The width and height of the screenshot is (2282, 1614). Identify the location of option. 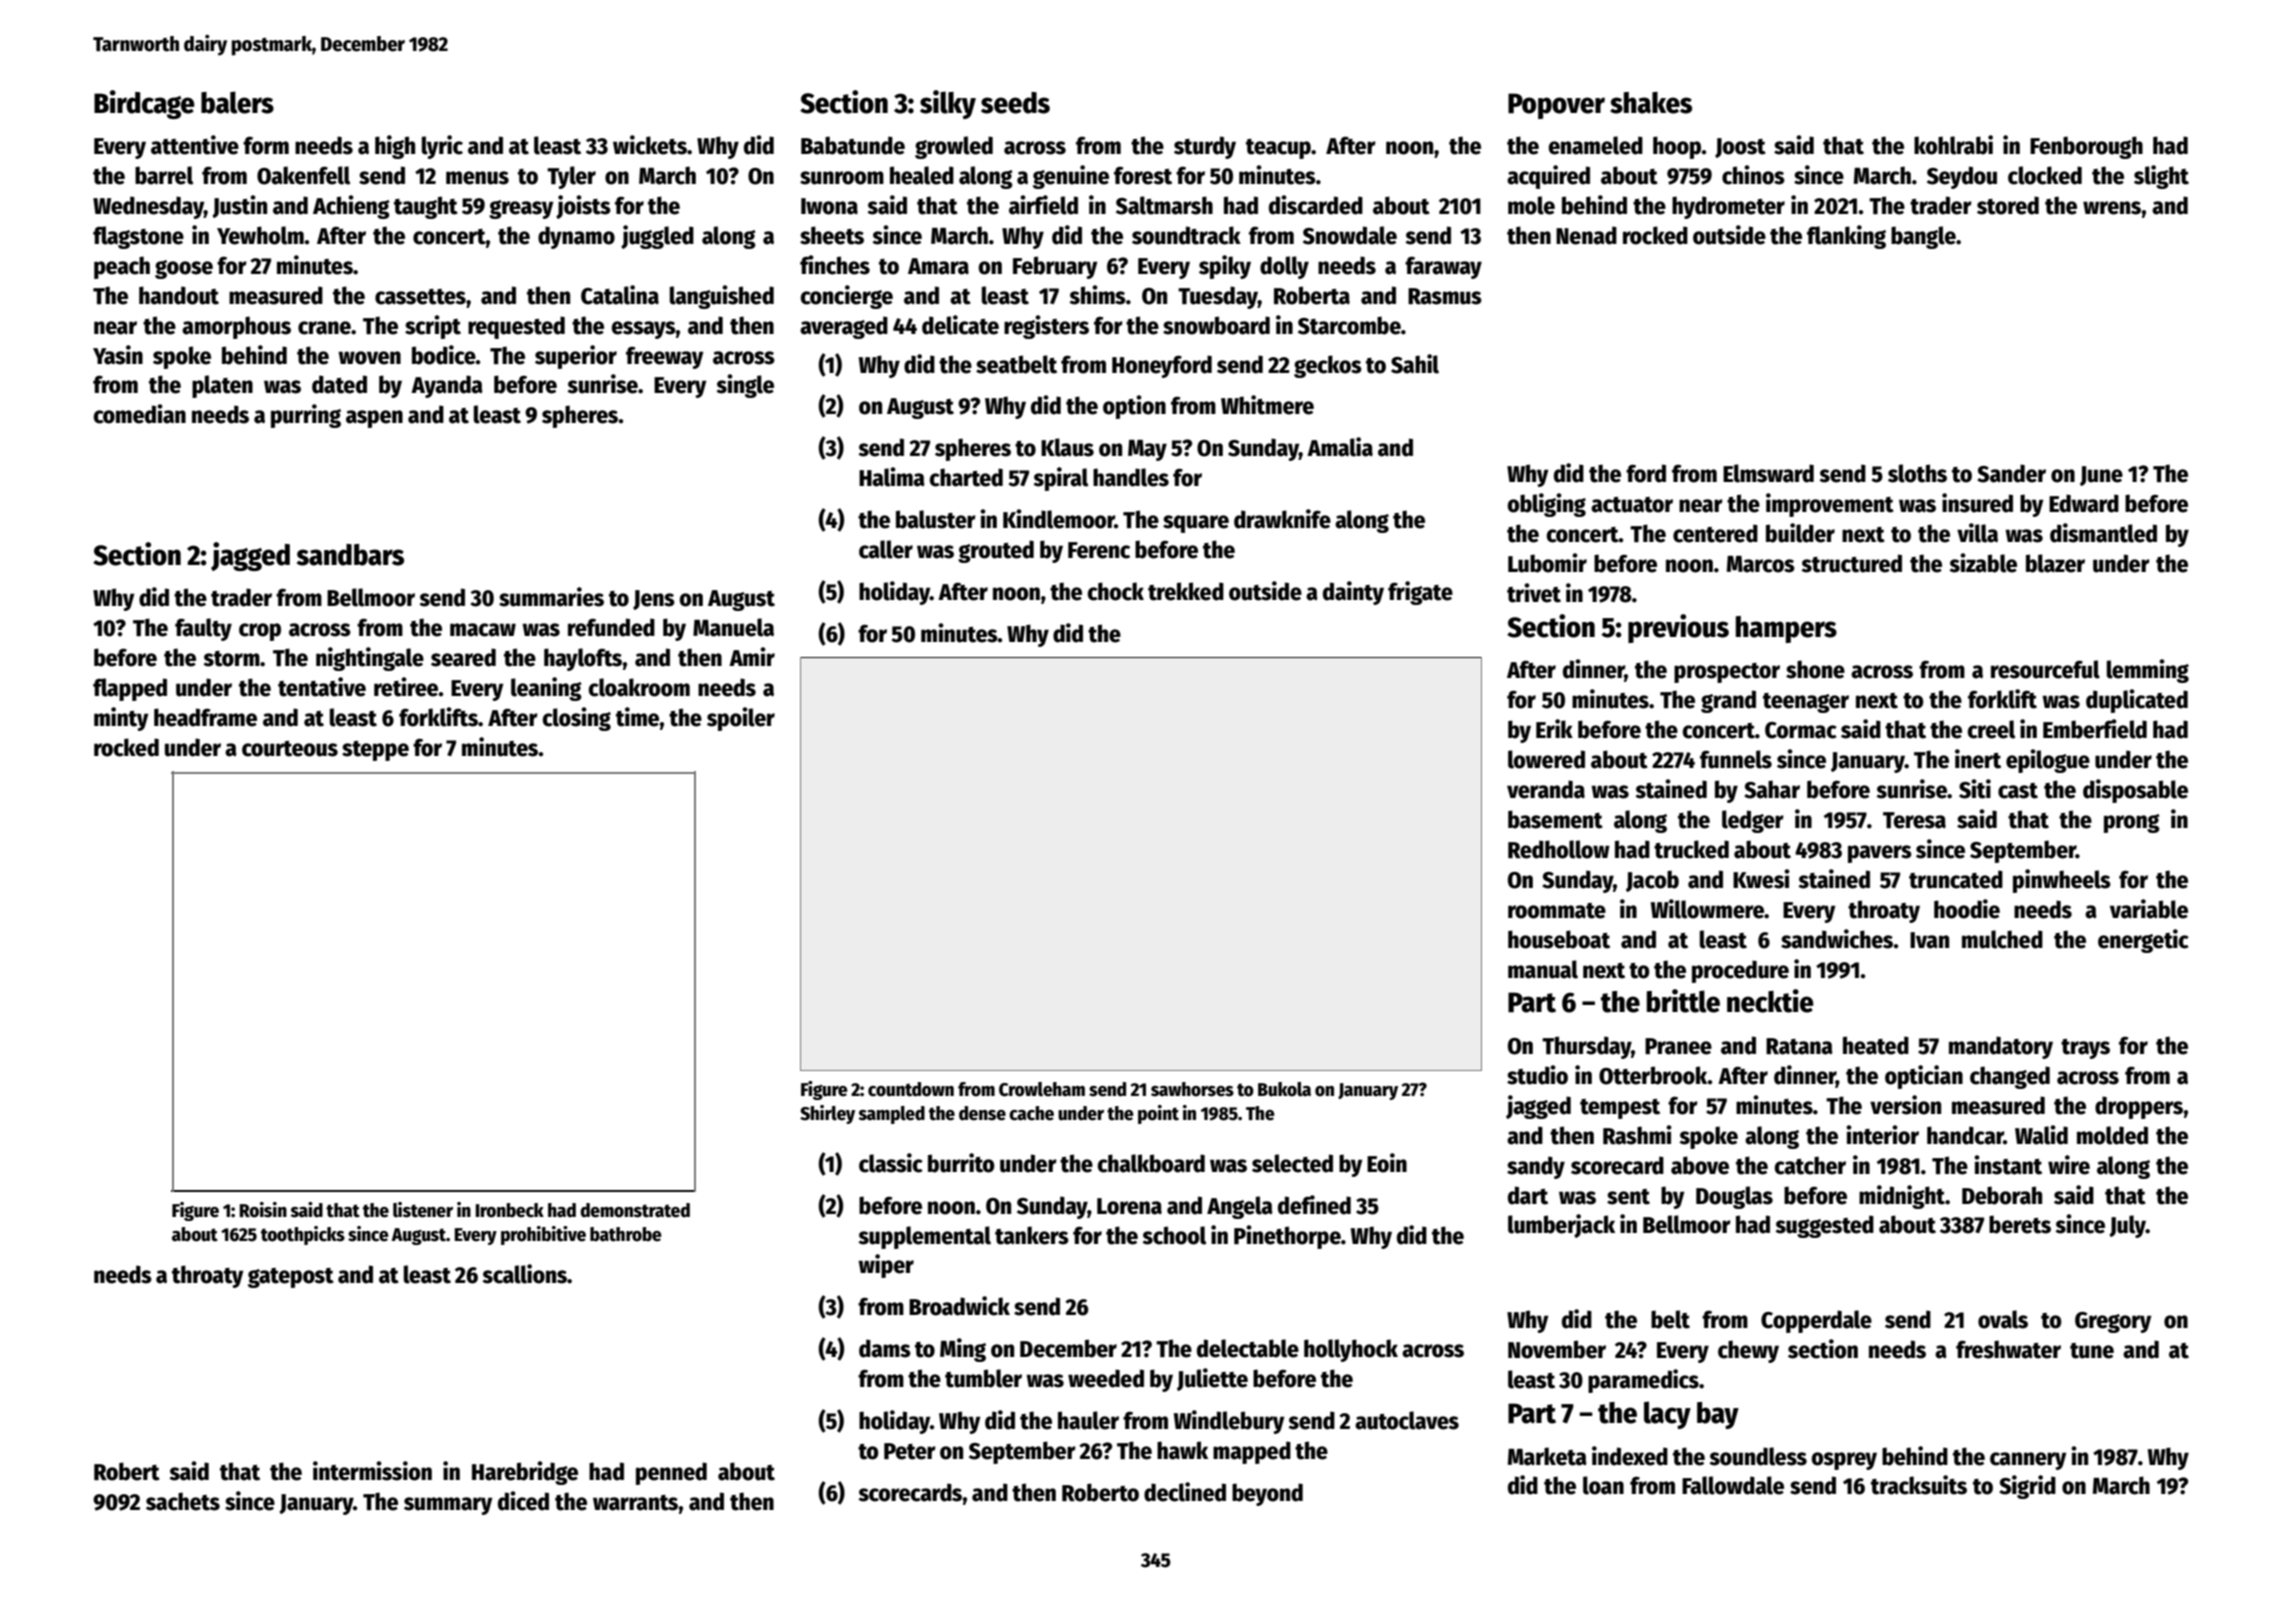
(1134, 407).
